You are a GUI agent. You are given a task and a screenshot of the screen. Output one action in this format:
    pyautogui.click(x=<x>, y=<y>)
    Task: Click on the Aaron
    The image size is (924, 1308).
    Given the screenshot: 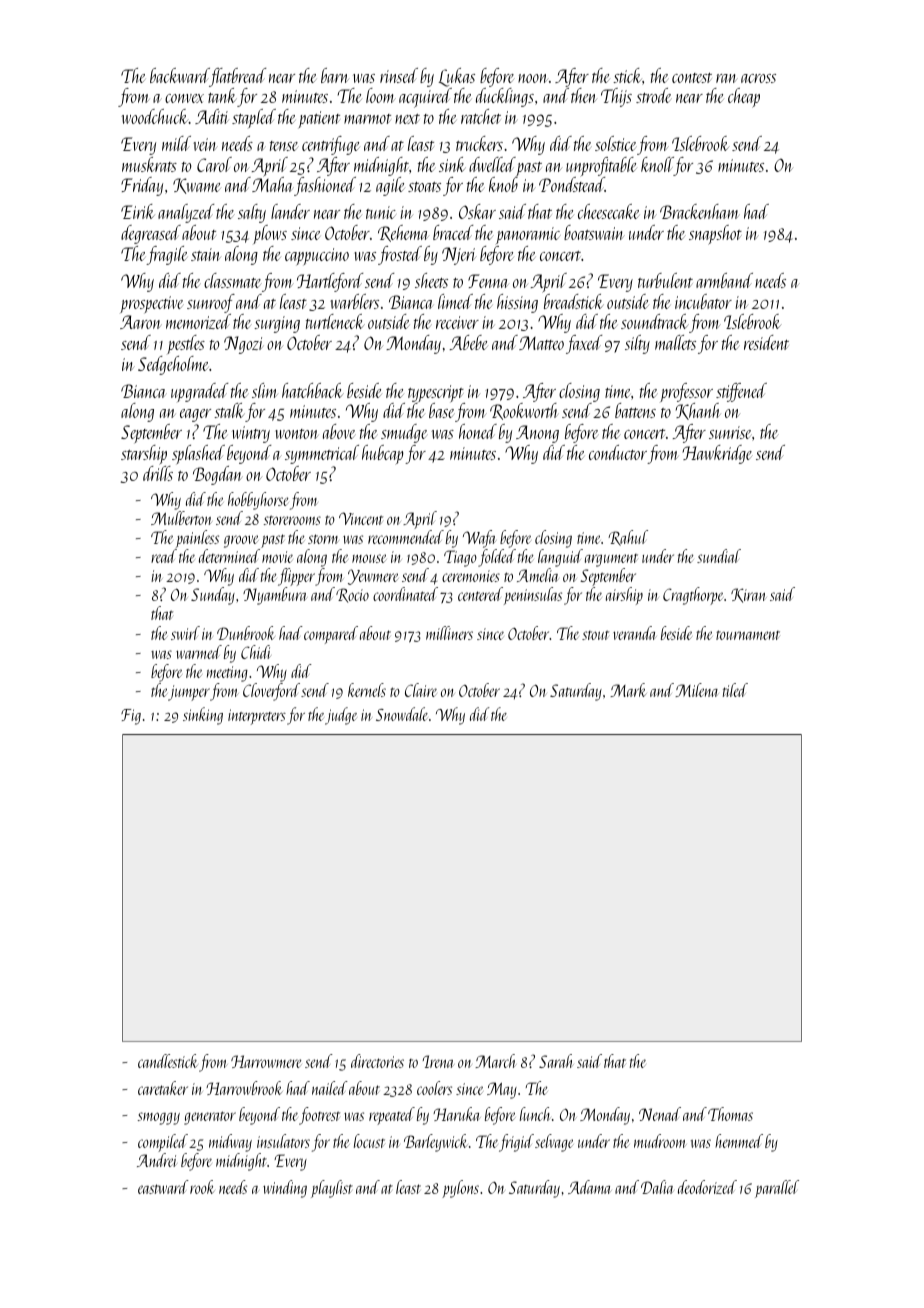 What is the action you would take?
    pyautogui.click(x=141, y=322)
